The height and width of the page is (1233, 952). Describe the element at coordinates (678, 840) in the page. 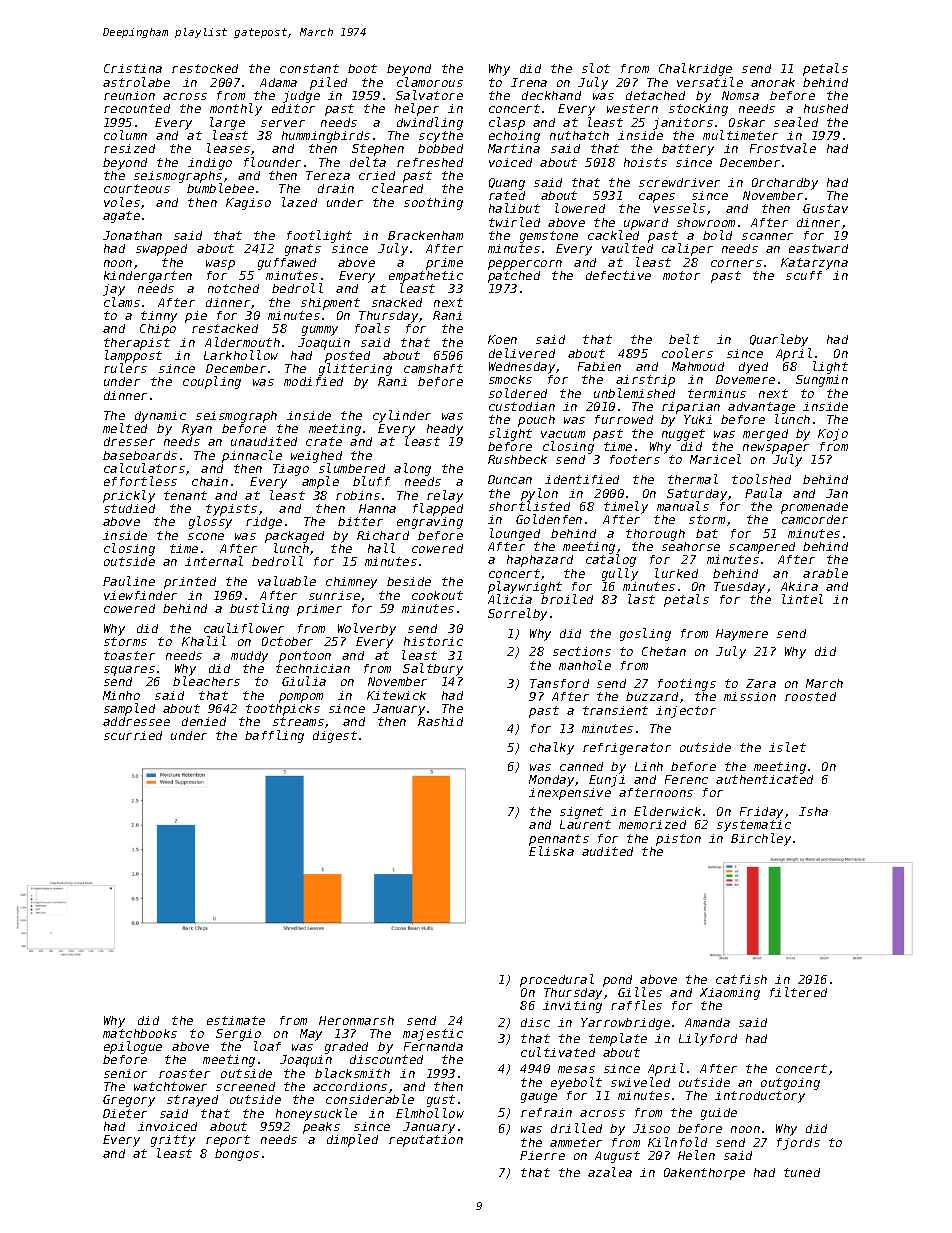

I see `piston` at that location.
